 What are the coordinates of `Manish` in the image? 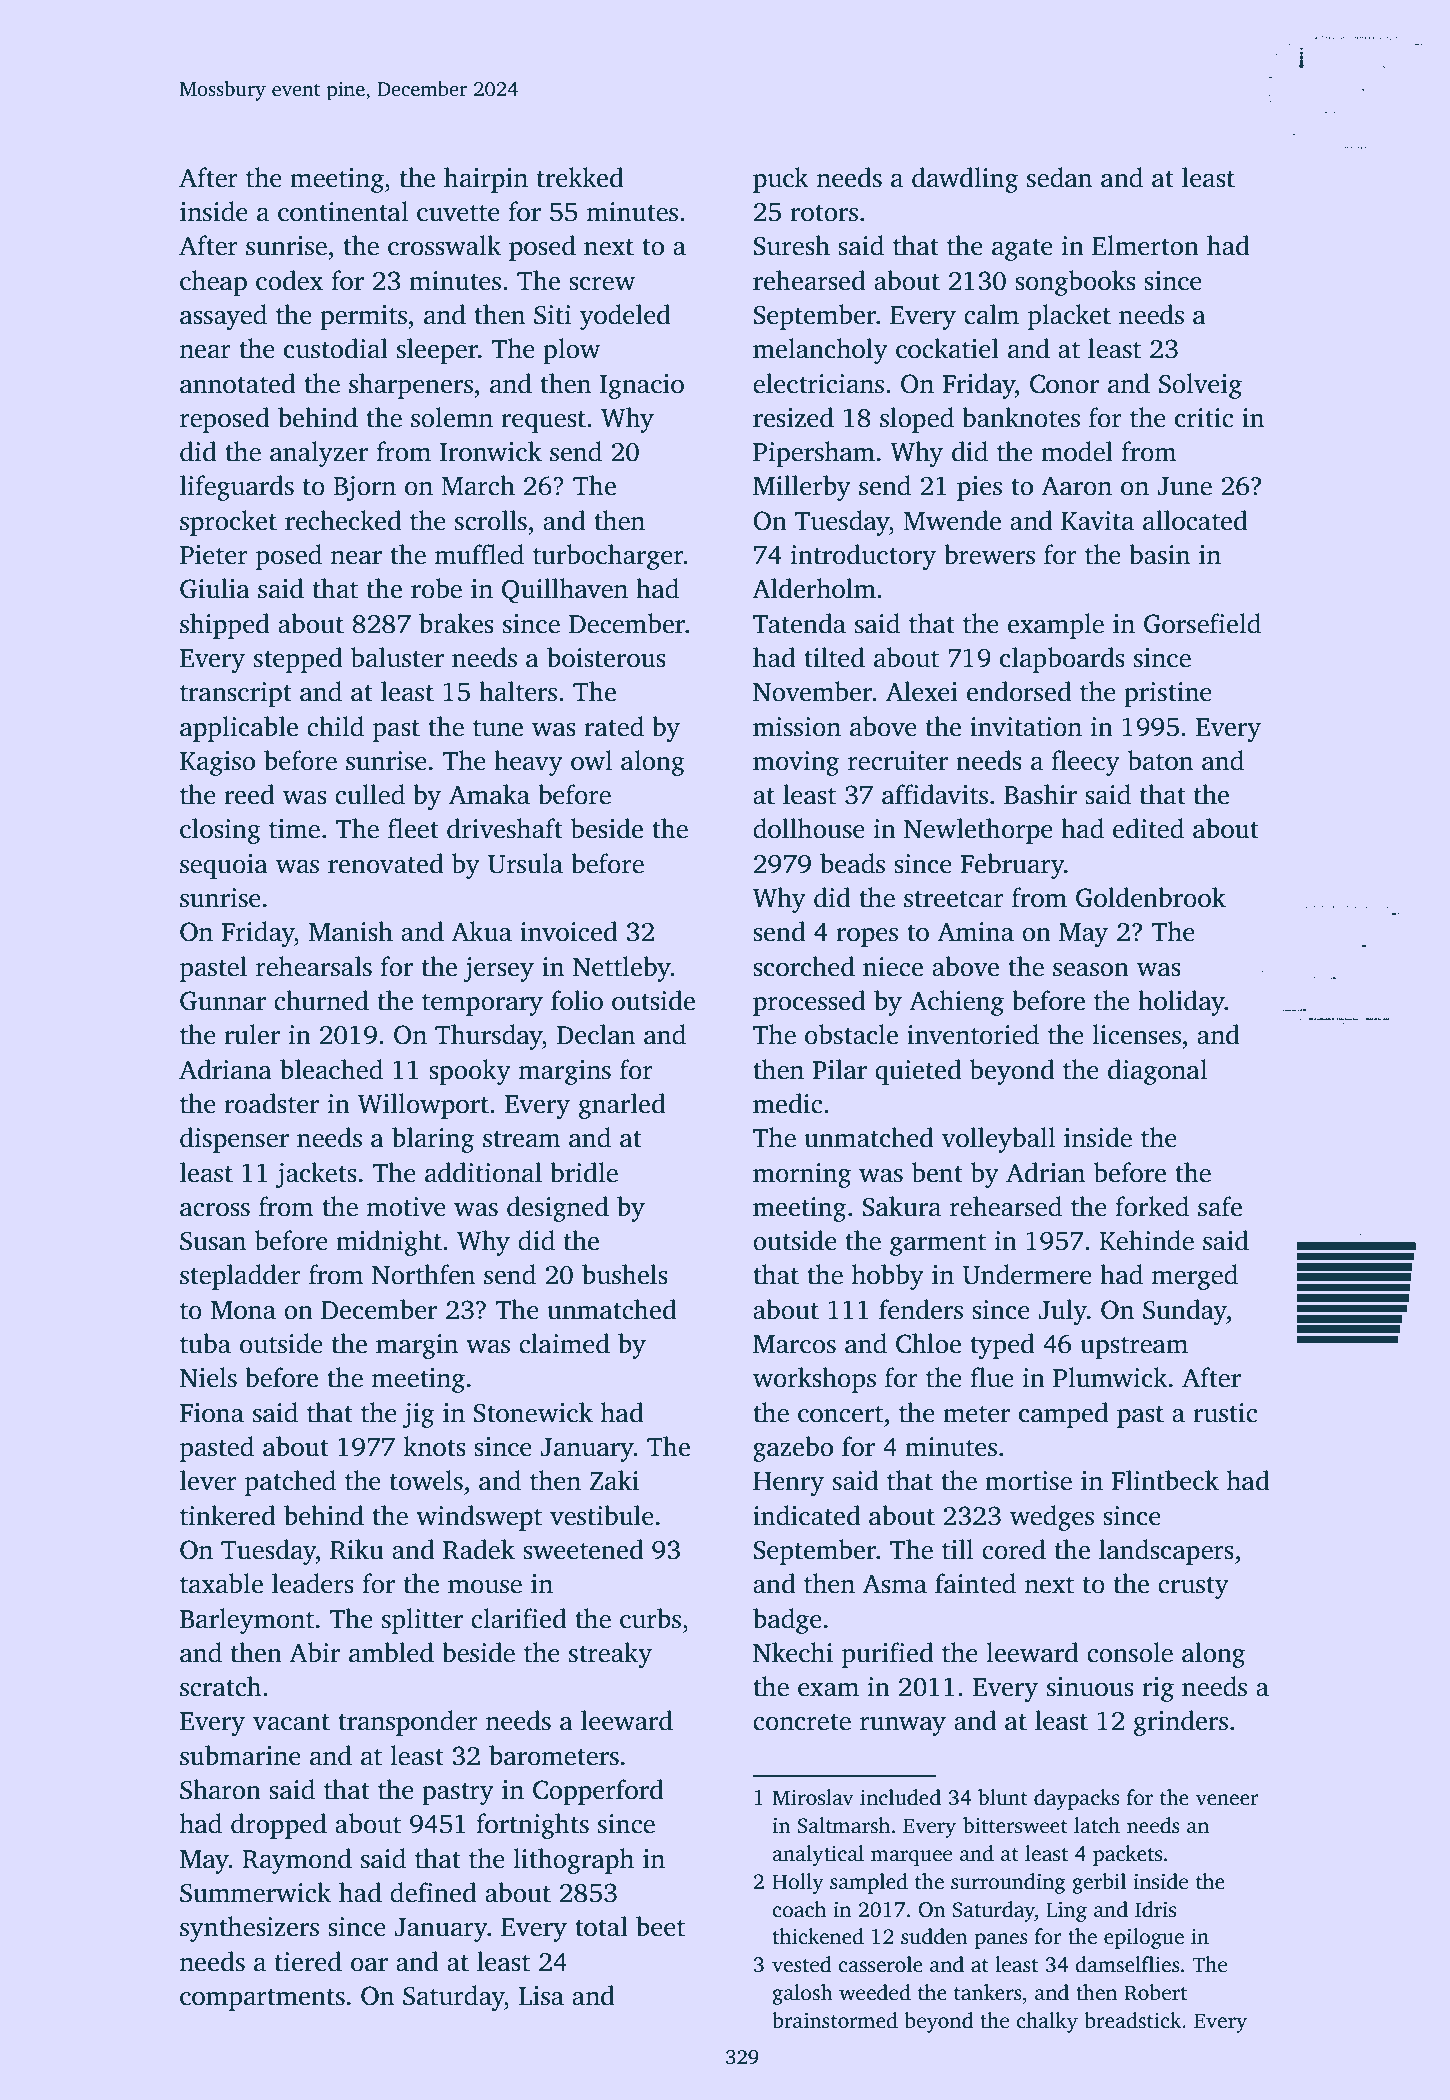 It's located at (351, 931).
